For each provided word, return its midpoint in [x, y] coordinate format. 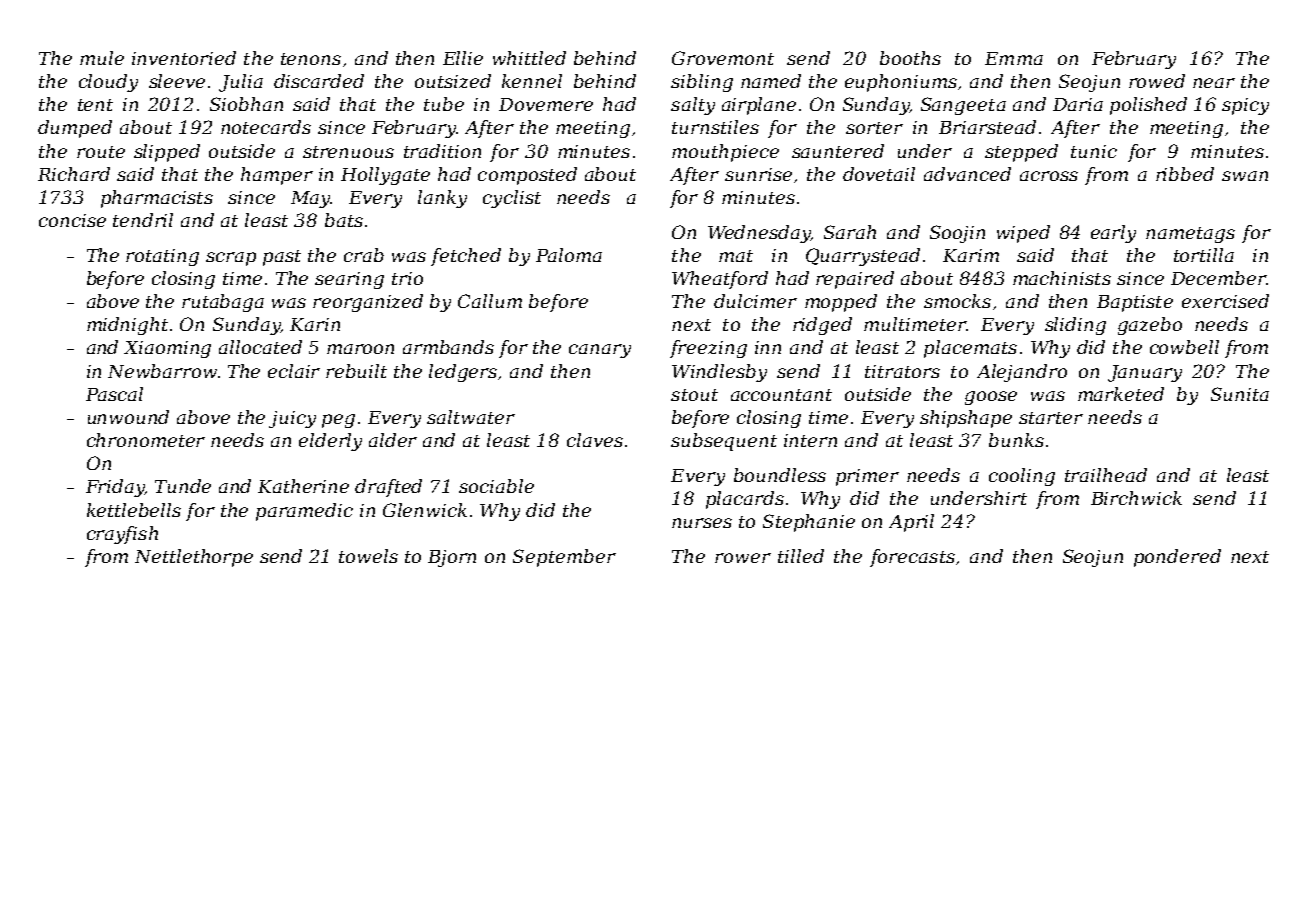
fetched [466, 257]
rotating [162, 257]
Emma [1014, 58]
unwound [128, 417]
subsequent [724, 442]
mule [102, 58]
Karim [971, 255]
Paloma [569, 255]
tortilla [1204, 255]
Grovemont [723, 58]
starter [1051, 418]
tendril [143, 220]
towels [368, 556]
